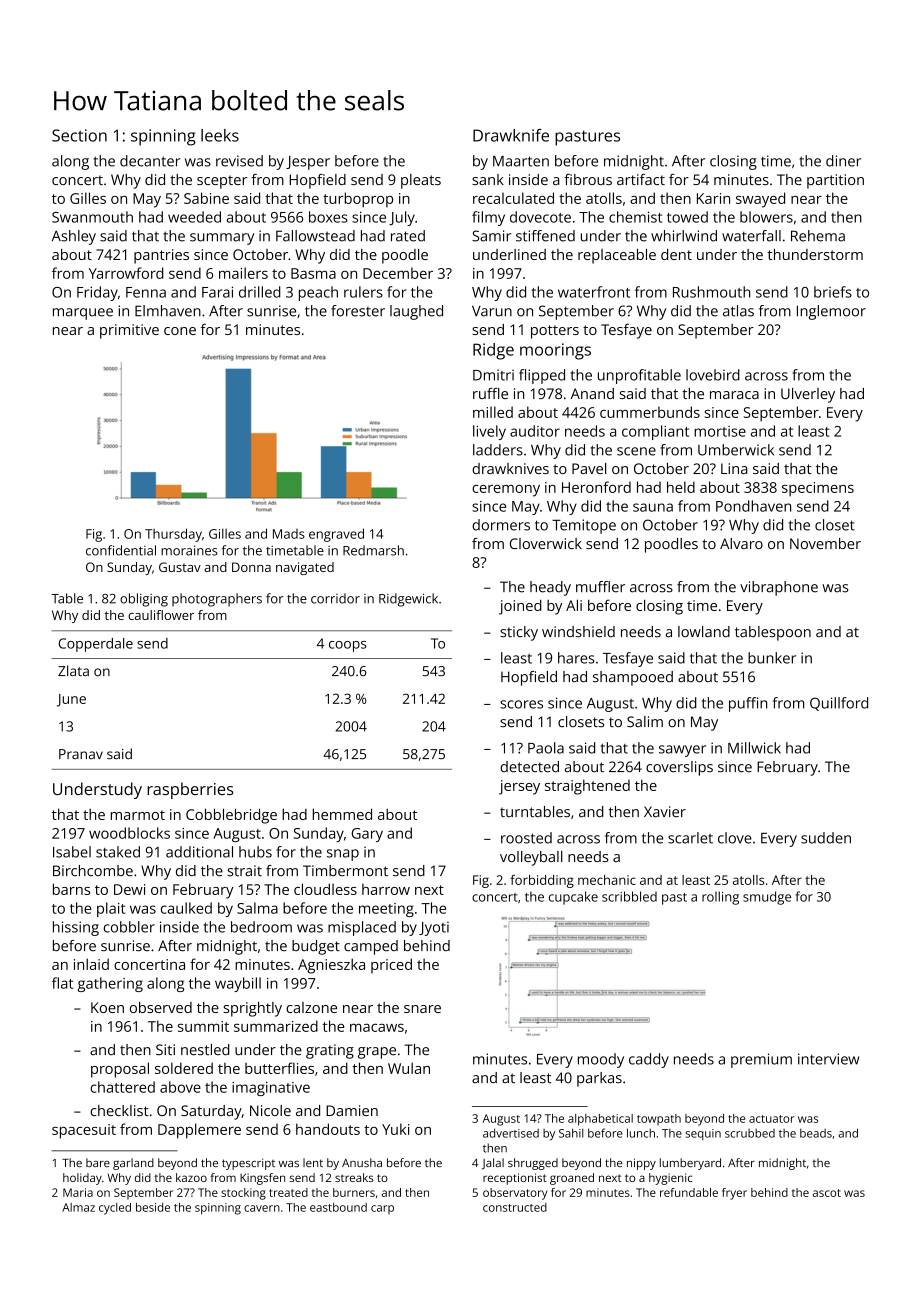  Describe the element at coordinates (826, 838) in the screenshot. I see `sudden` at that location.
